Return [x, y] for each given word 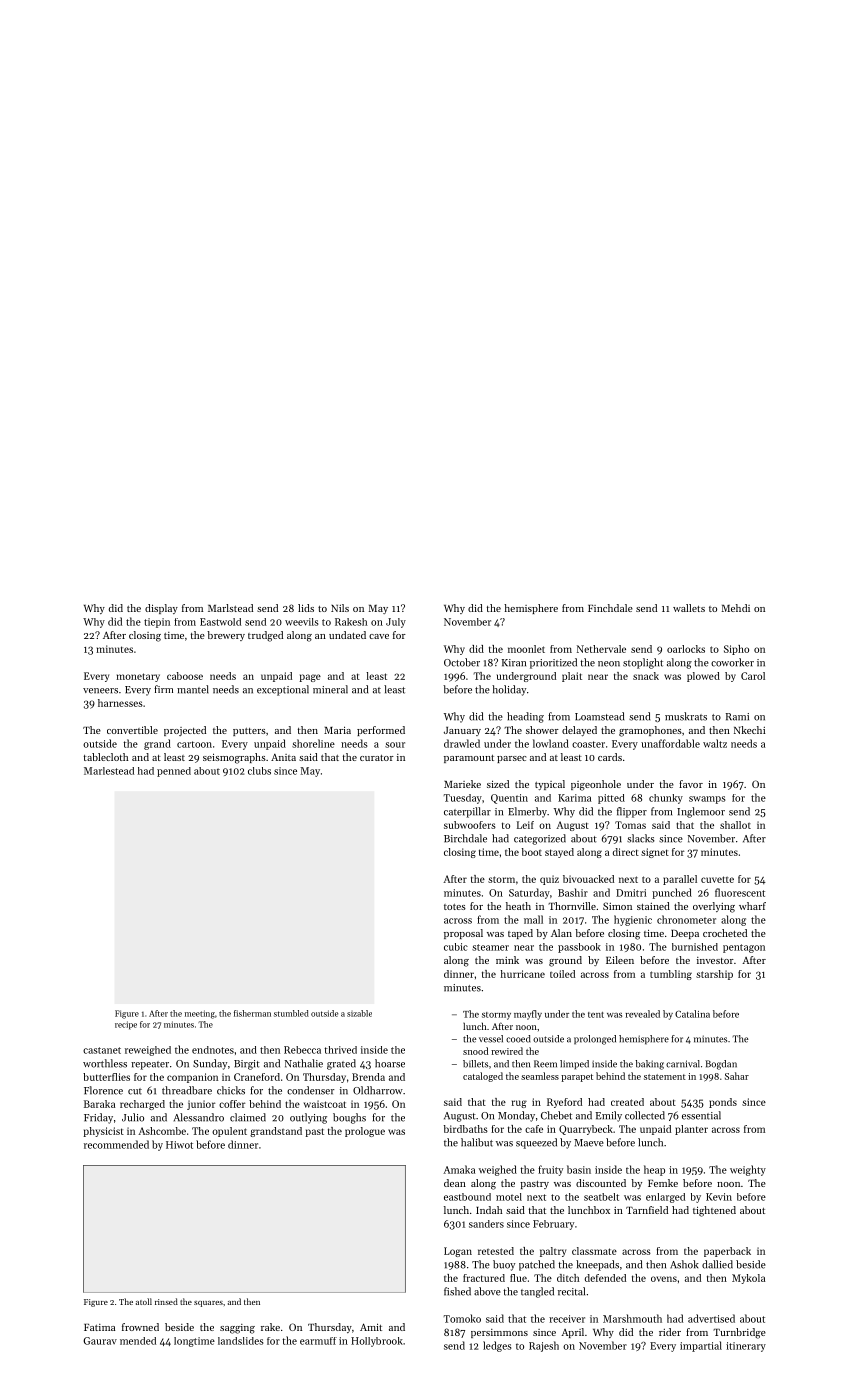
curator [377, 758]
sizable [359, 1013]
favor [691, 784]
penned [174, 772]
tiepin [157, 623]
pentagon [744, 948]
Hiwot [179, 1145]
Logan [458, 1252]
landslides [241, 1341]
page [310, 678]
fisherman [252, 1013]
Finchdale [610, 608]
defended [605, 1278]
